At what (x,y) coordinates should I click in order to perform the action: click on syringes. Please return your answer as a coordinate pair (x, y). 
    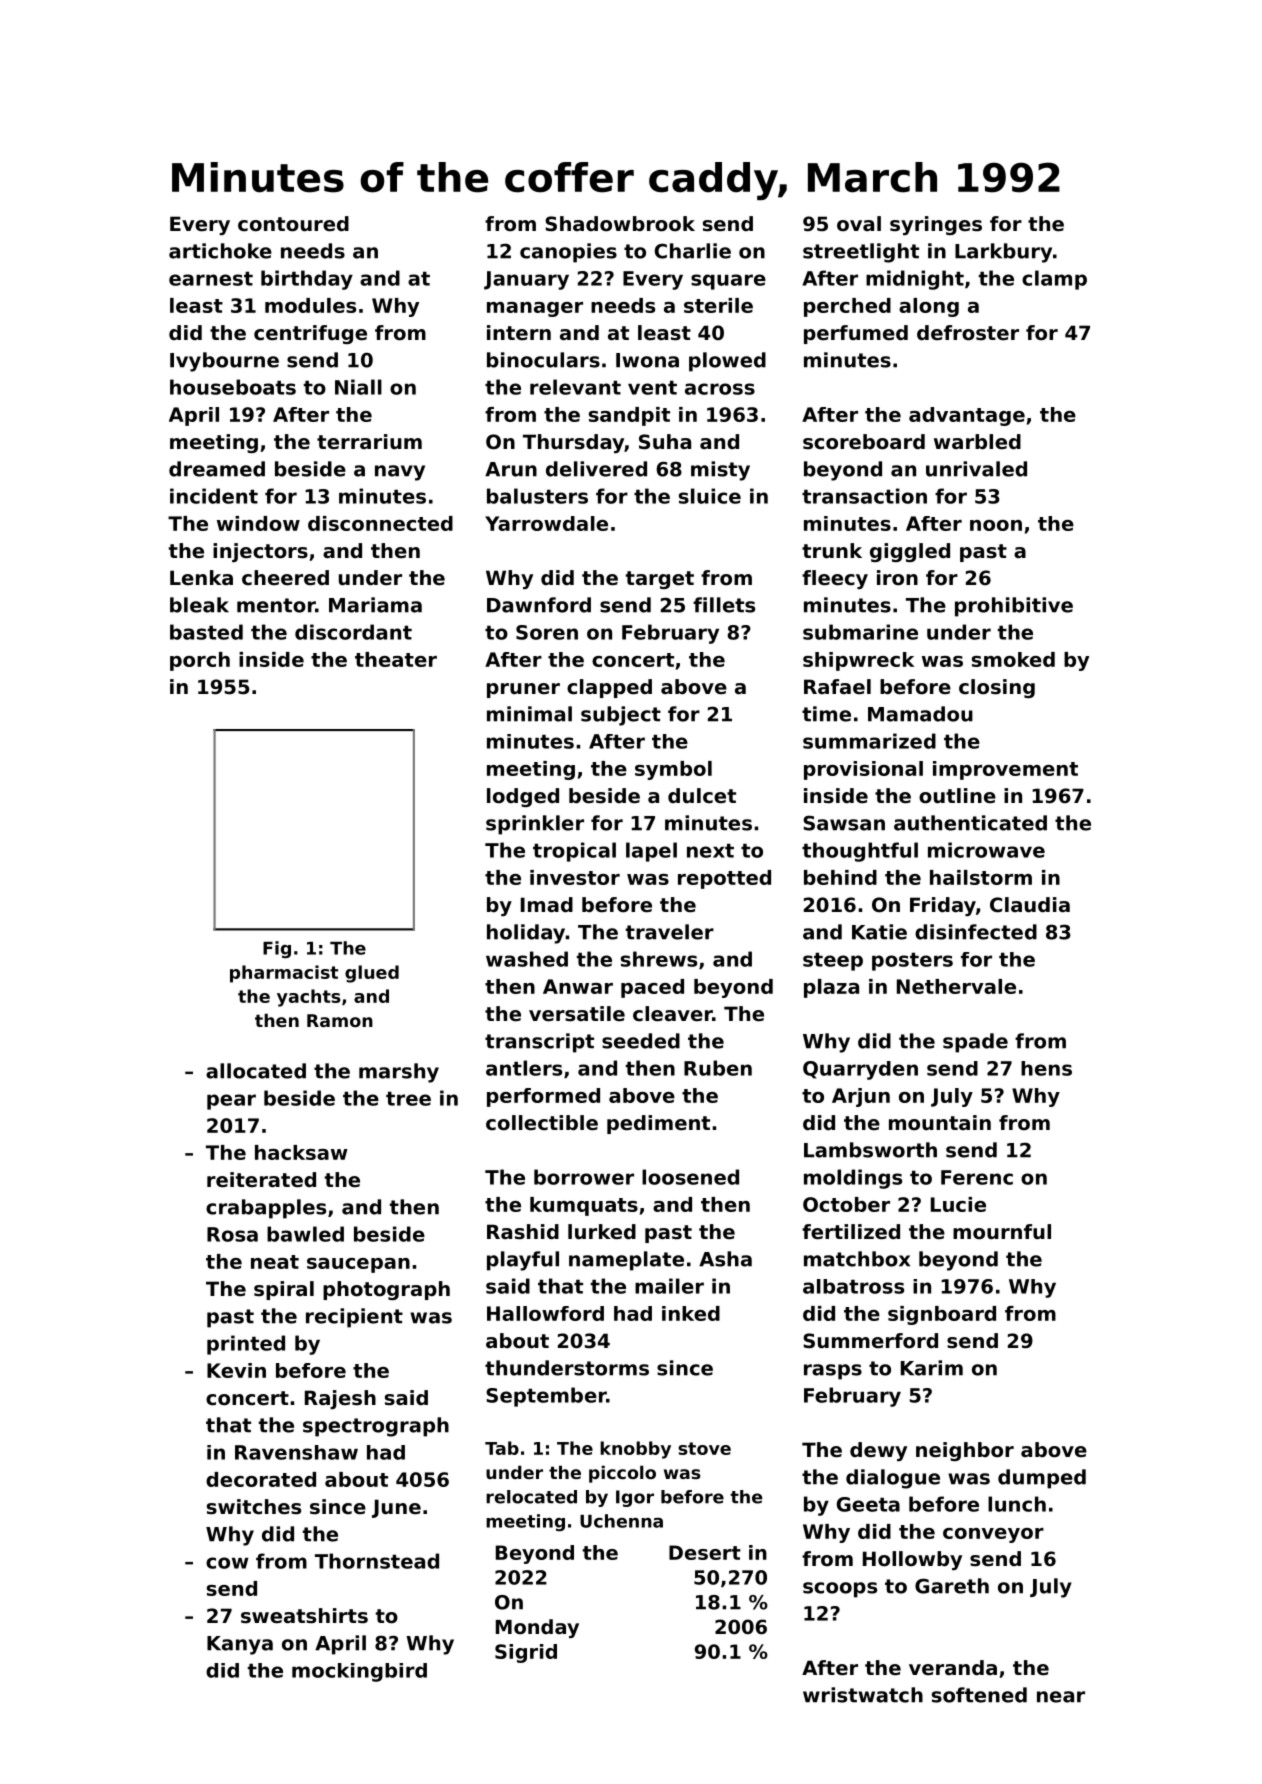
    Looking at the image, I should click on (936, 225).
